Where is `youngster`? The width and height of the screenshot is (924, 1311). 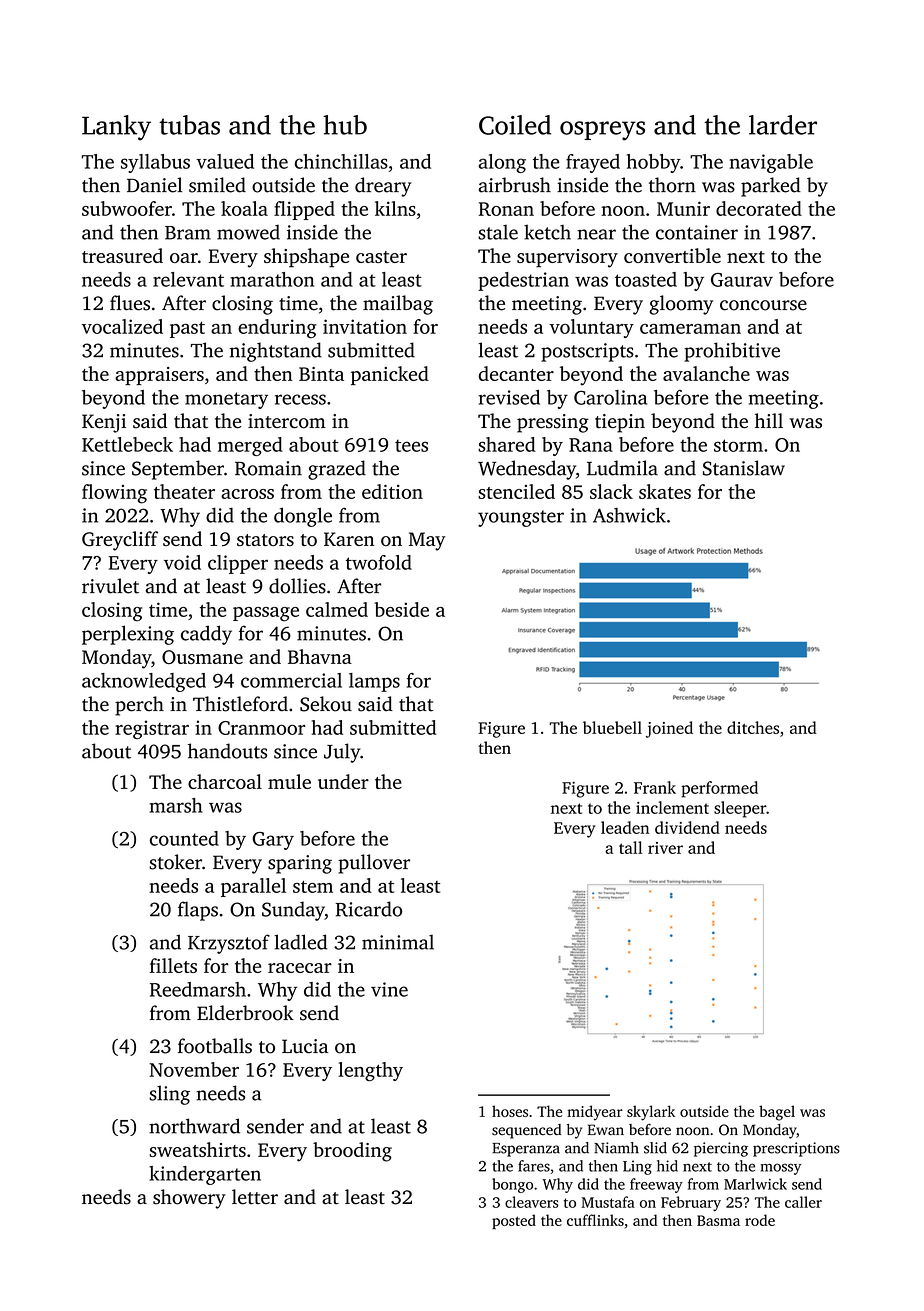
youngster is located at coordinates (521, 518).
